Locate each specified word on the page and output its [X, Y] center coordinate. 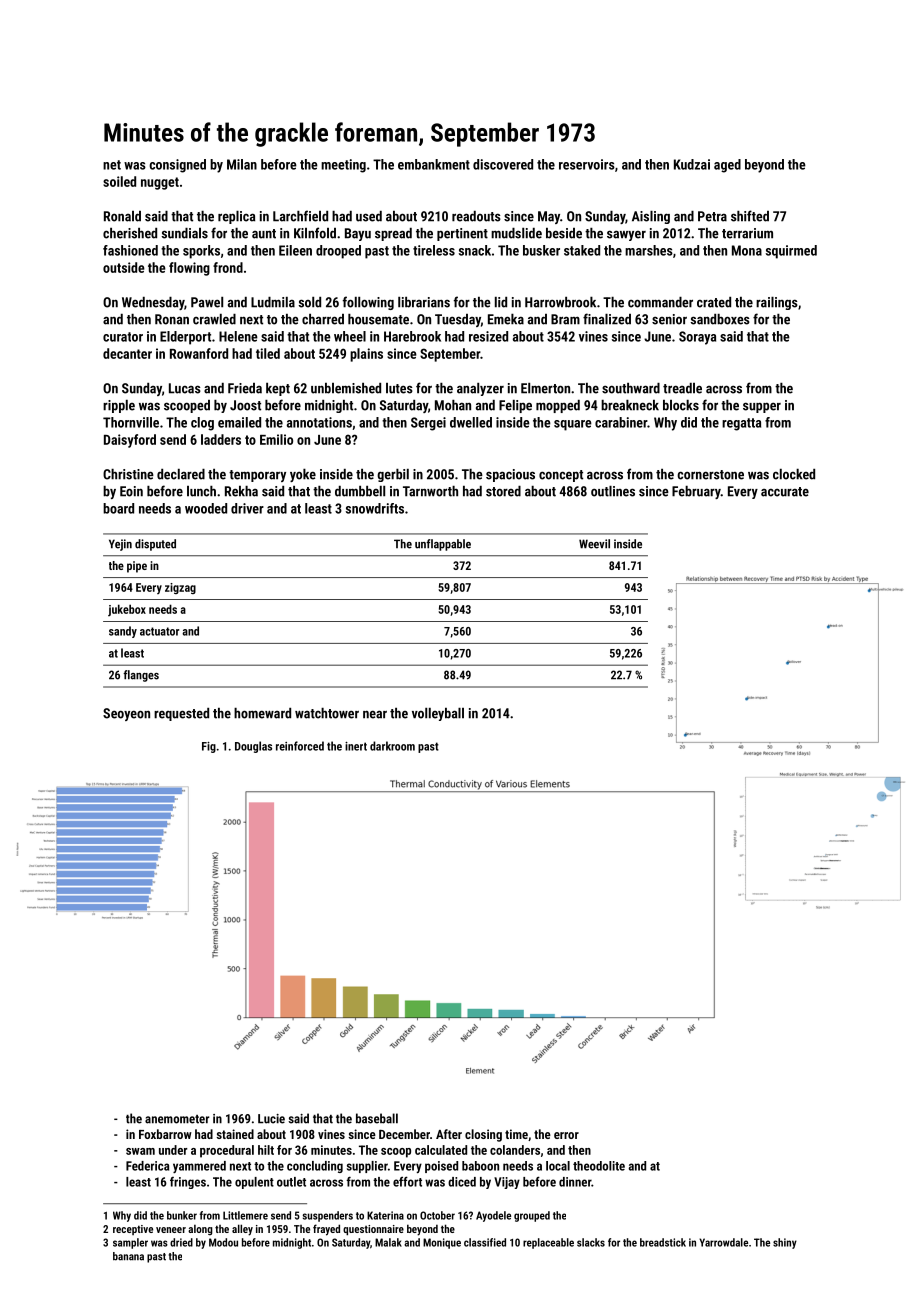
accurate [785, 492]
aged [727, 166]
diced [462, 1182]
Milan [242, 164]
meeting [343, 166]
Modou [223, 1242]
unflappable [443, 545]
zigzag [180, 588]
